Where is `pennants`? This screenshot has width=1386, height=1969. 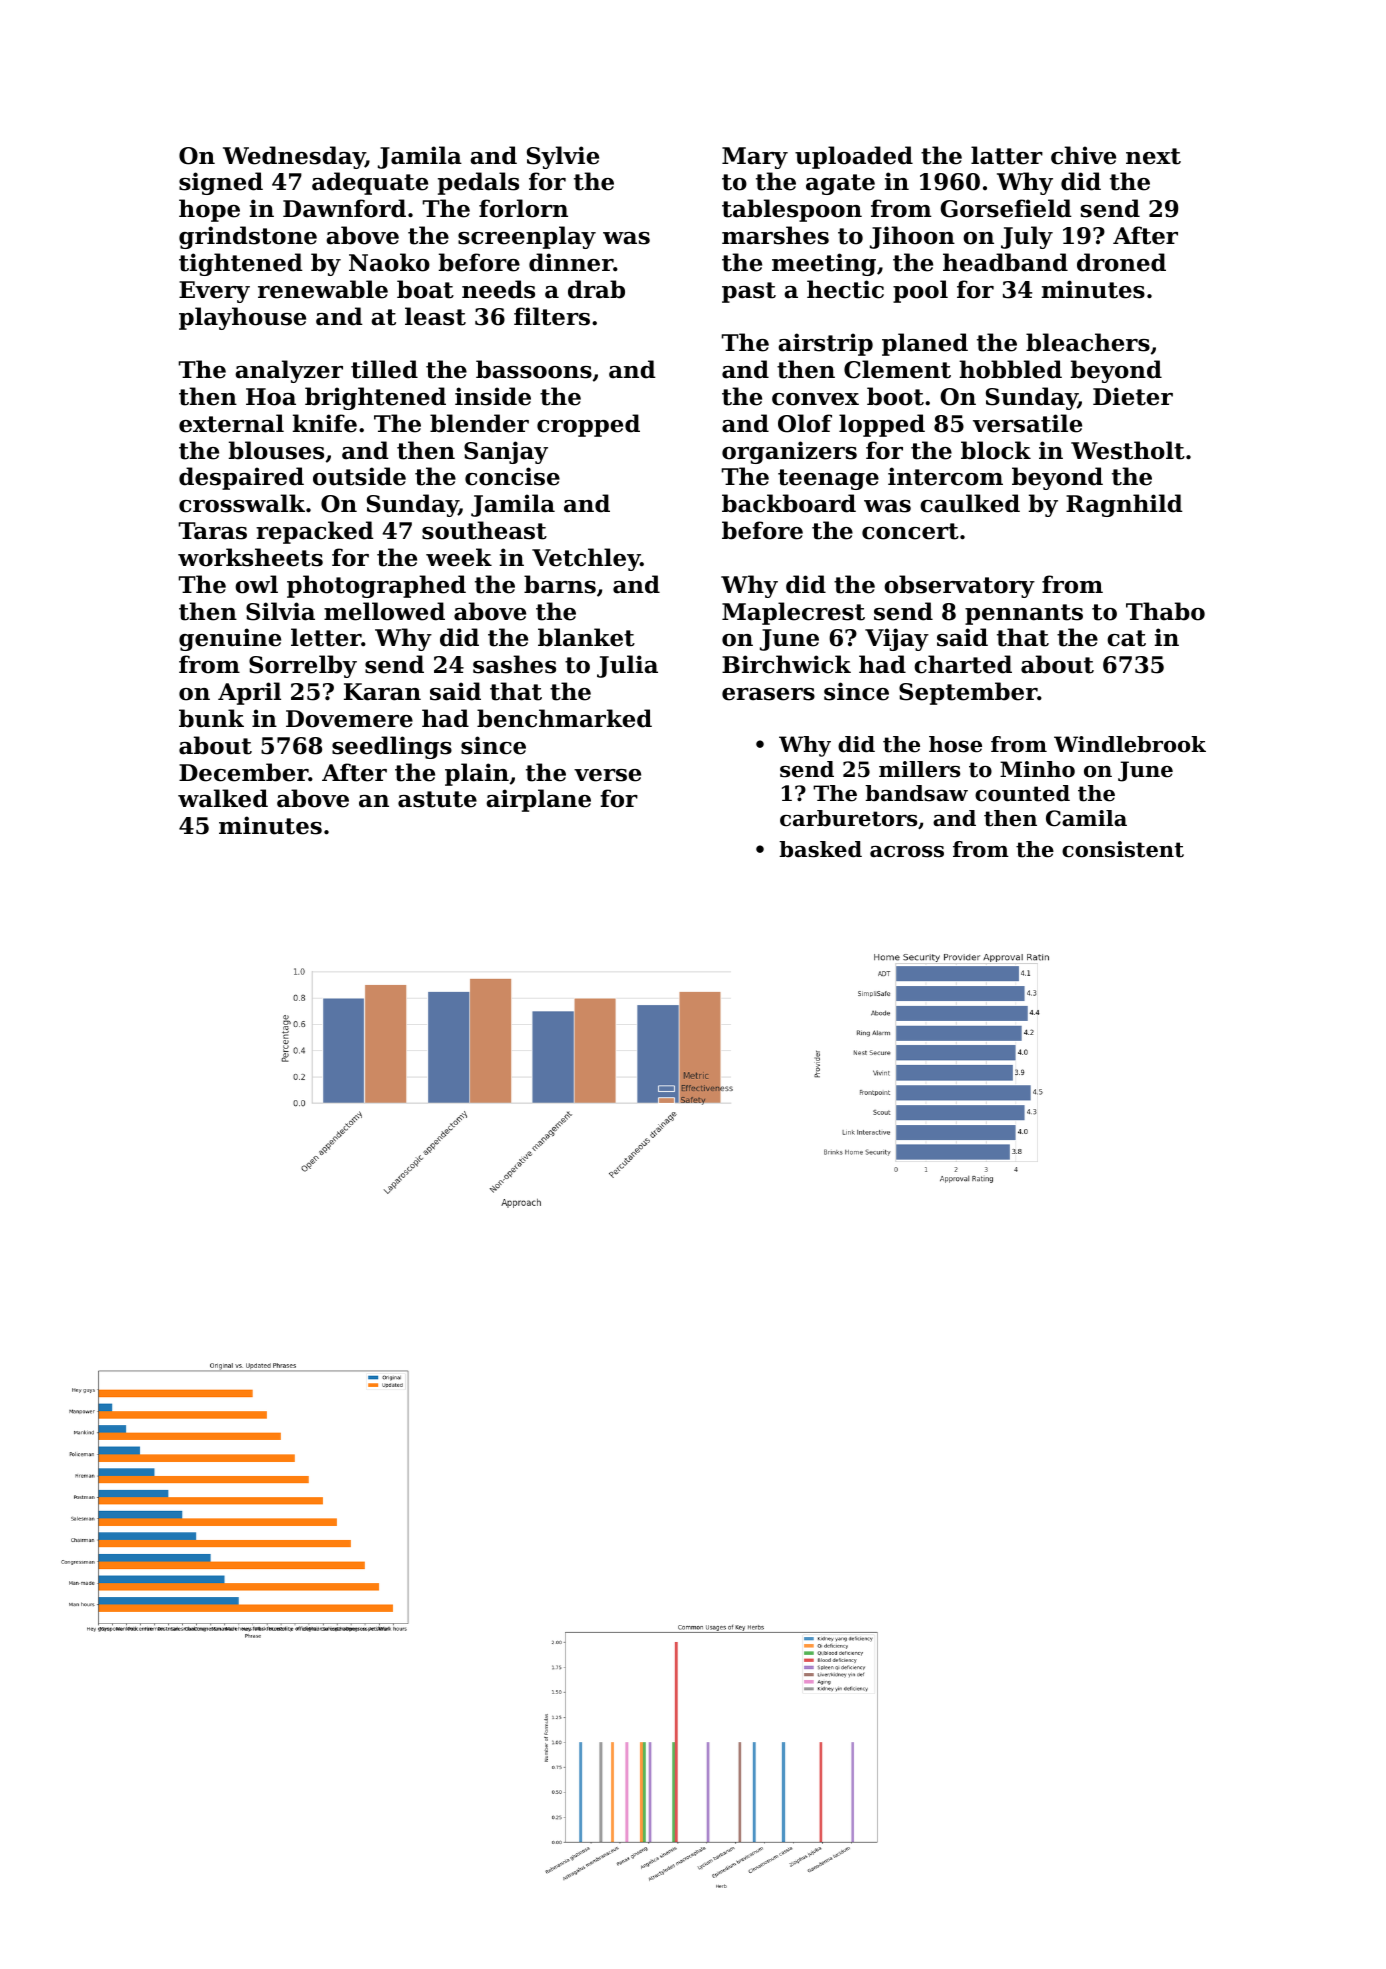 pennants is located at coordinates (1024, 614).
